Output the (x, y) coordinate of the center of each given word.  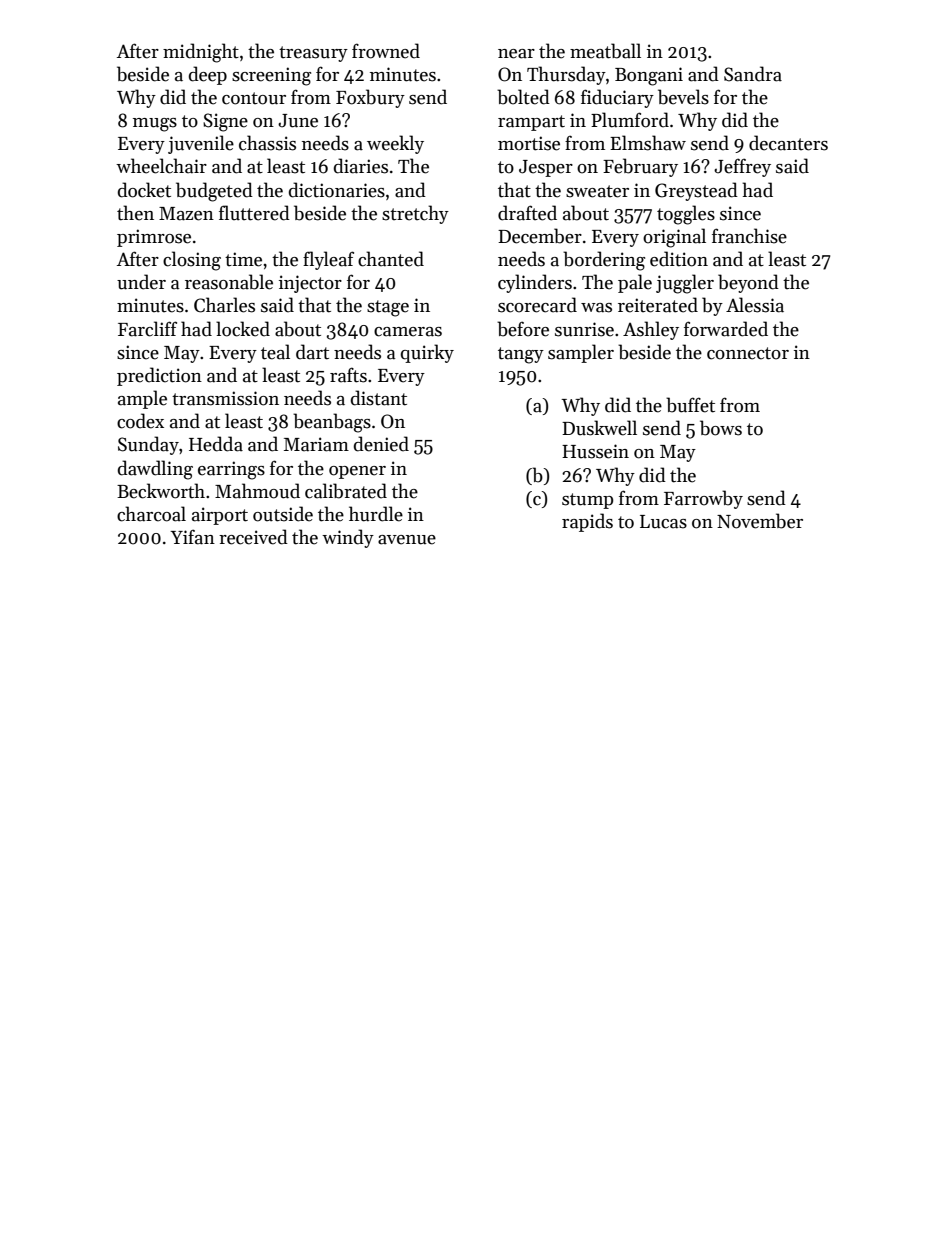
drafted (527, 213)
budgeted (214, 192)
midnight (201, 53)
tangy (521, 355)
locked (243, 329)
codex (140, 421)
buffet (690, 405)
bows (721, 428)
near (516, 54)
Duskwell (599, 428)
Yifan (192, 537)
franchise (749, 236)
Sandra (753, 74)
